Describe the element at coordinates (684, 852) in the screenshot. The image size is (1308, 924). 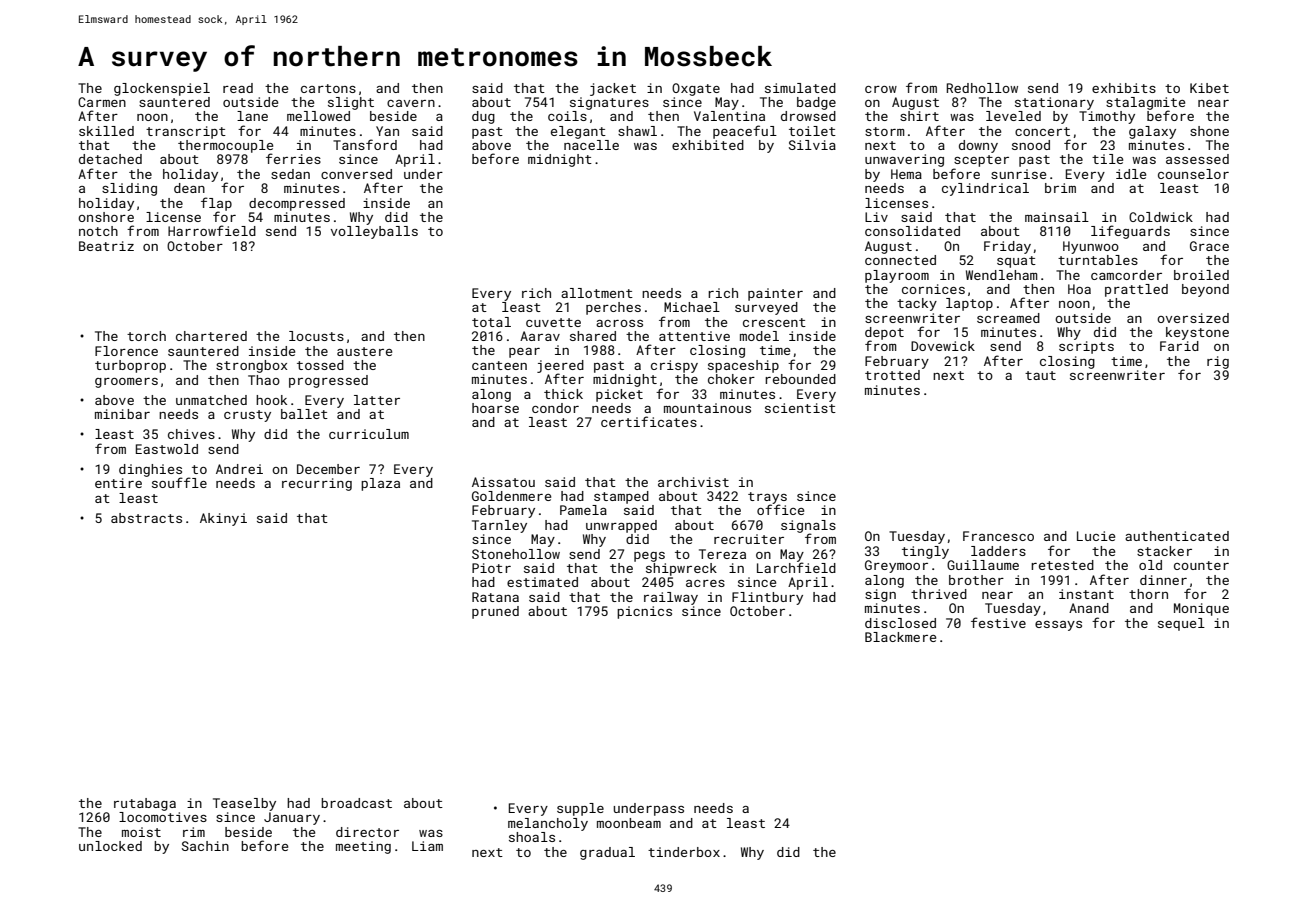
I see `tinderbox` at that location.
